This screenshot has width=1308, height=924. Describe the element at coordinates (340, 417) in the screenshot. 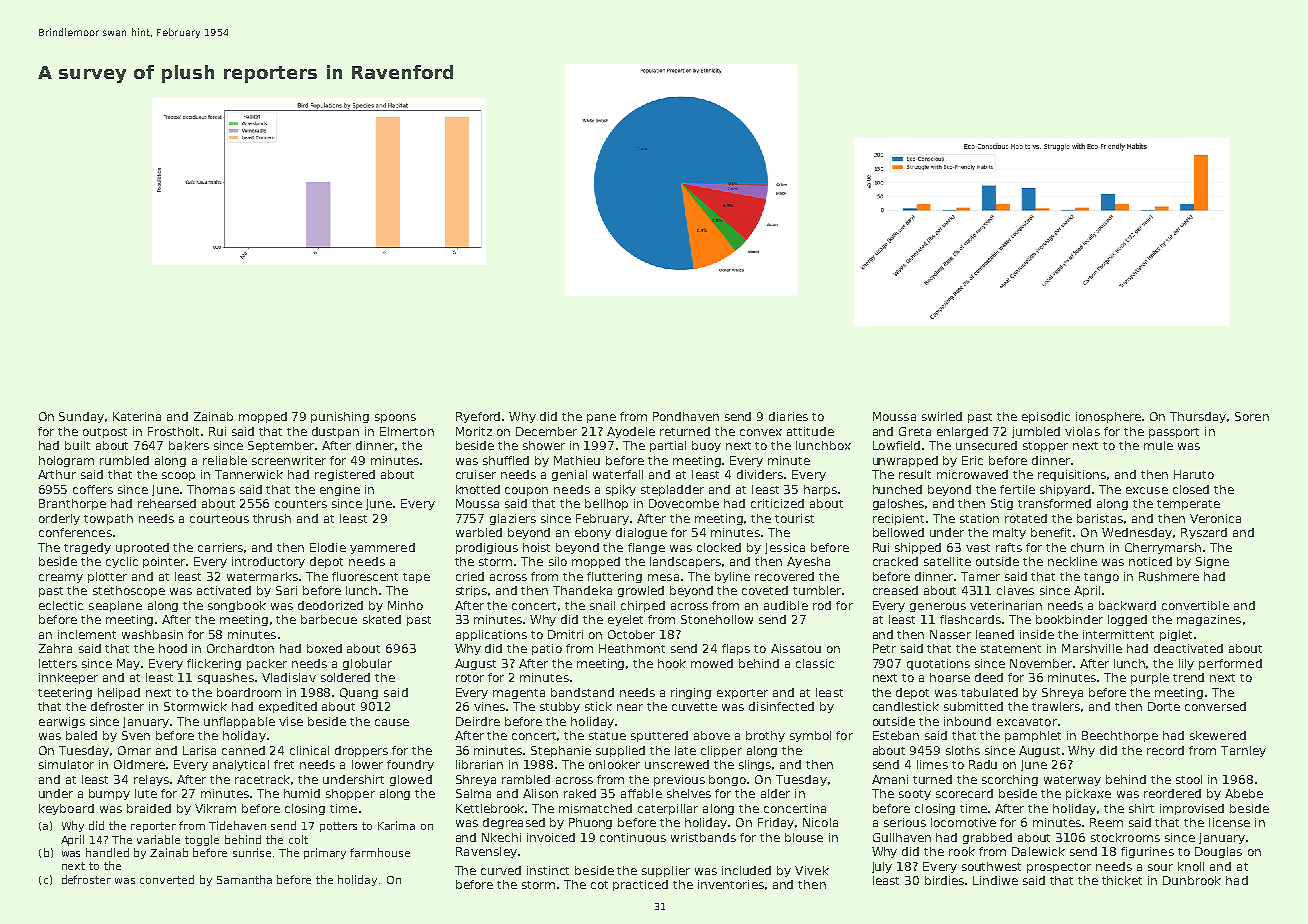

I see `punishing` at that location.
